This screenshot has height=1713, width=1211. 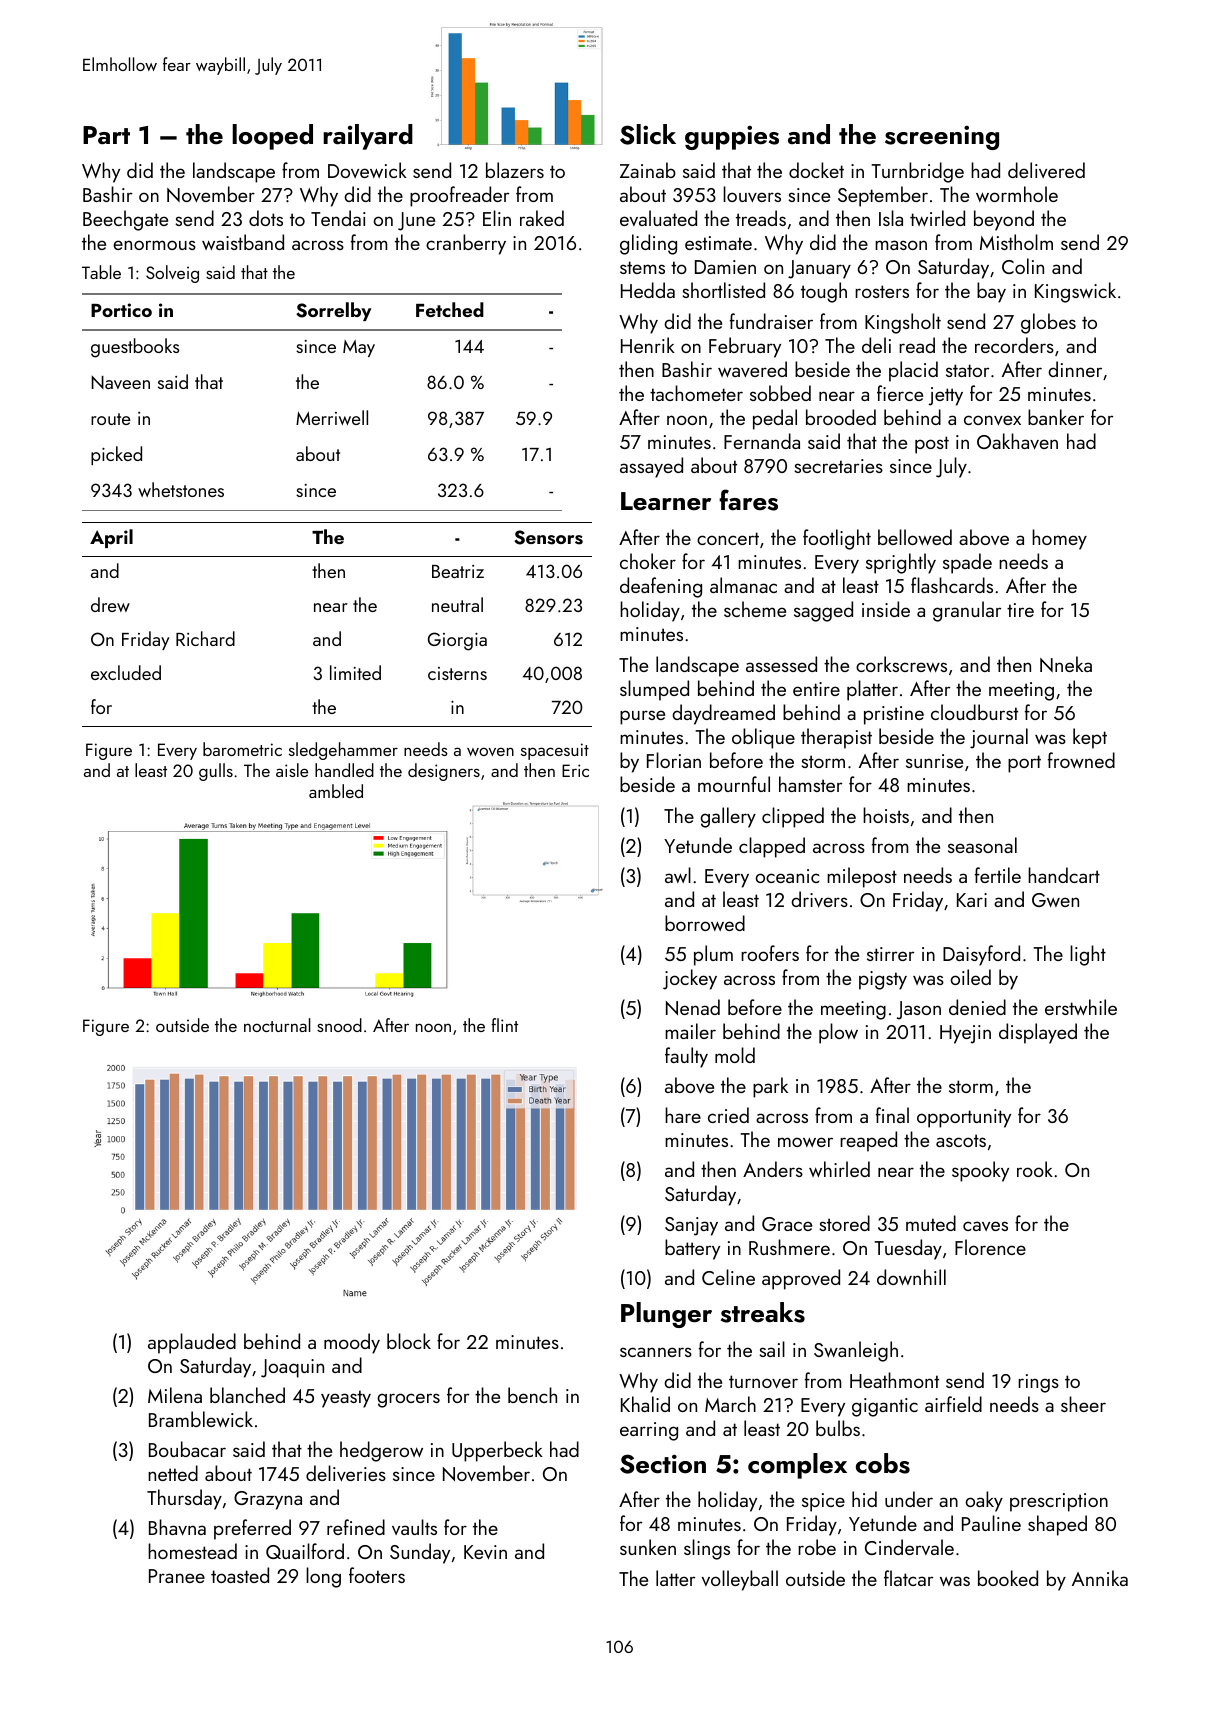 I want to click on mason, so click(x=901, y=245).
